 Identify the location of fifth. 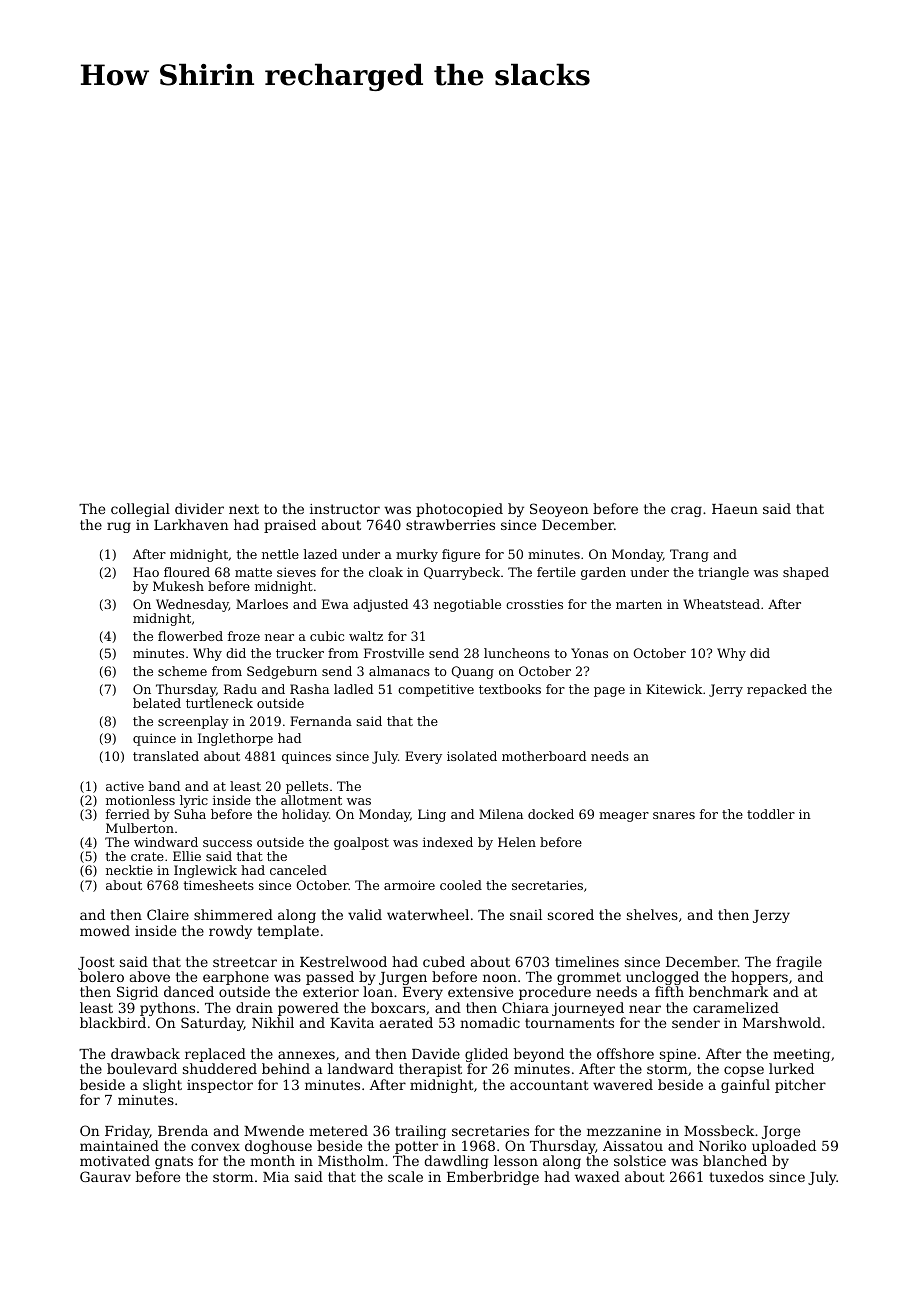
(669, 991).
